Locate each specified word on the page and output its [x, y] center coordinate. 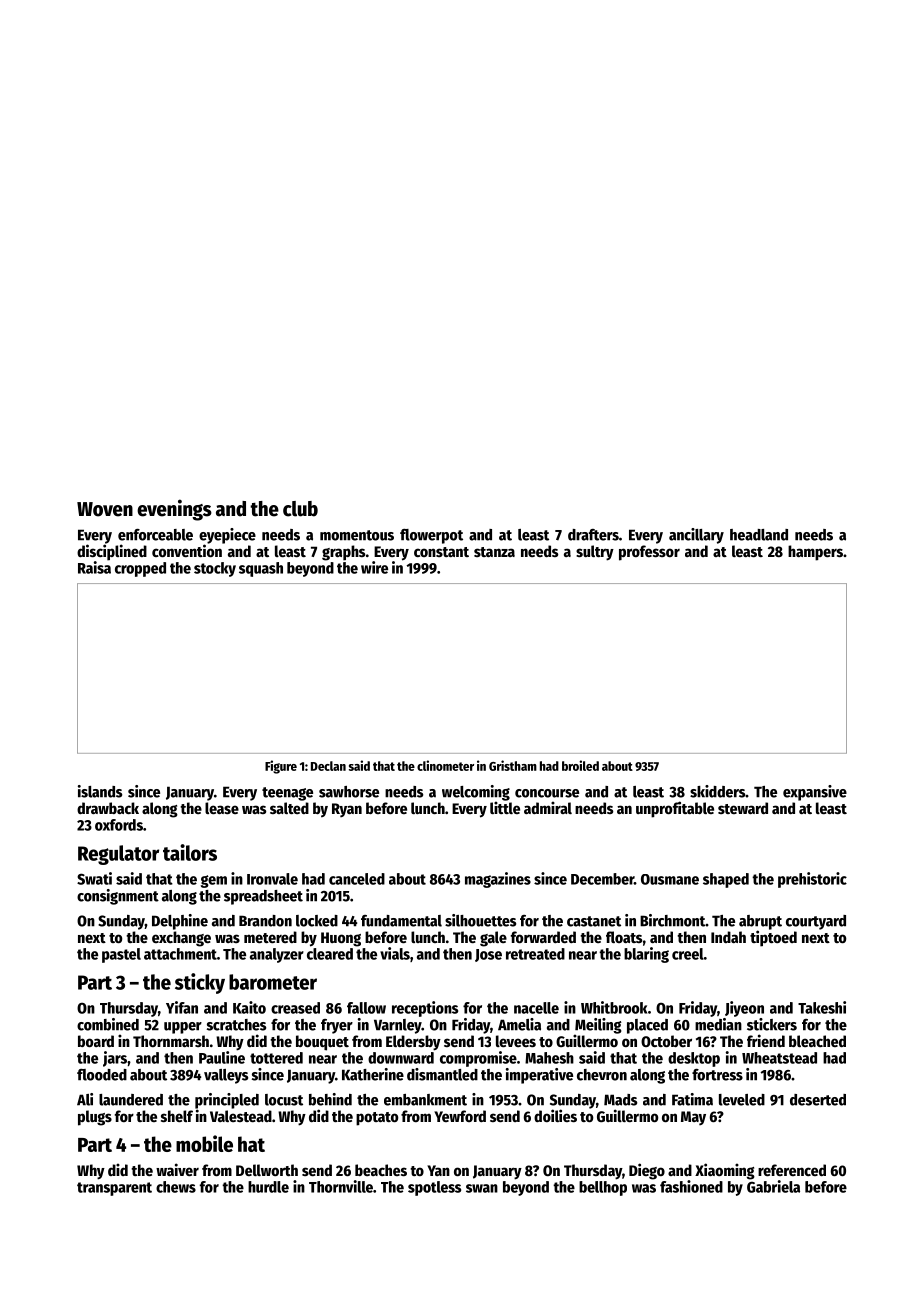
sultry [595, 553]
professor [649, 553]
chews [176, 1187]
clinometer [445, 765]
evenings [174, 510]
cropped [140, 569]
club [300, 509]
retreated [535, 954]
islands [100, 791]
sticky [200, 983]
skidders [717, 791]
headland [759, 535]
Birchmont [673, 920]
